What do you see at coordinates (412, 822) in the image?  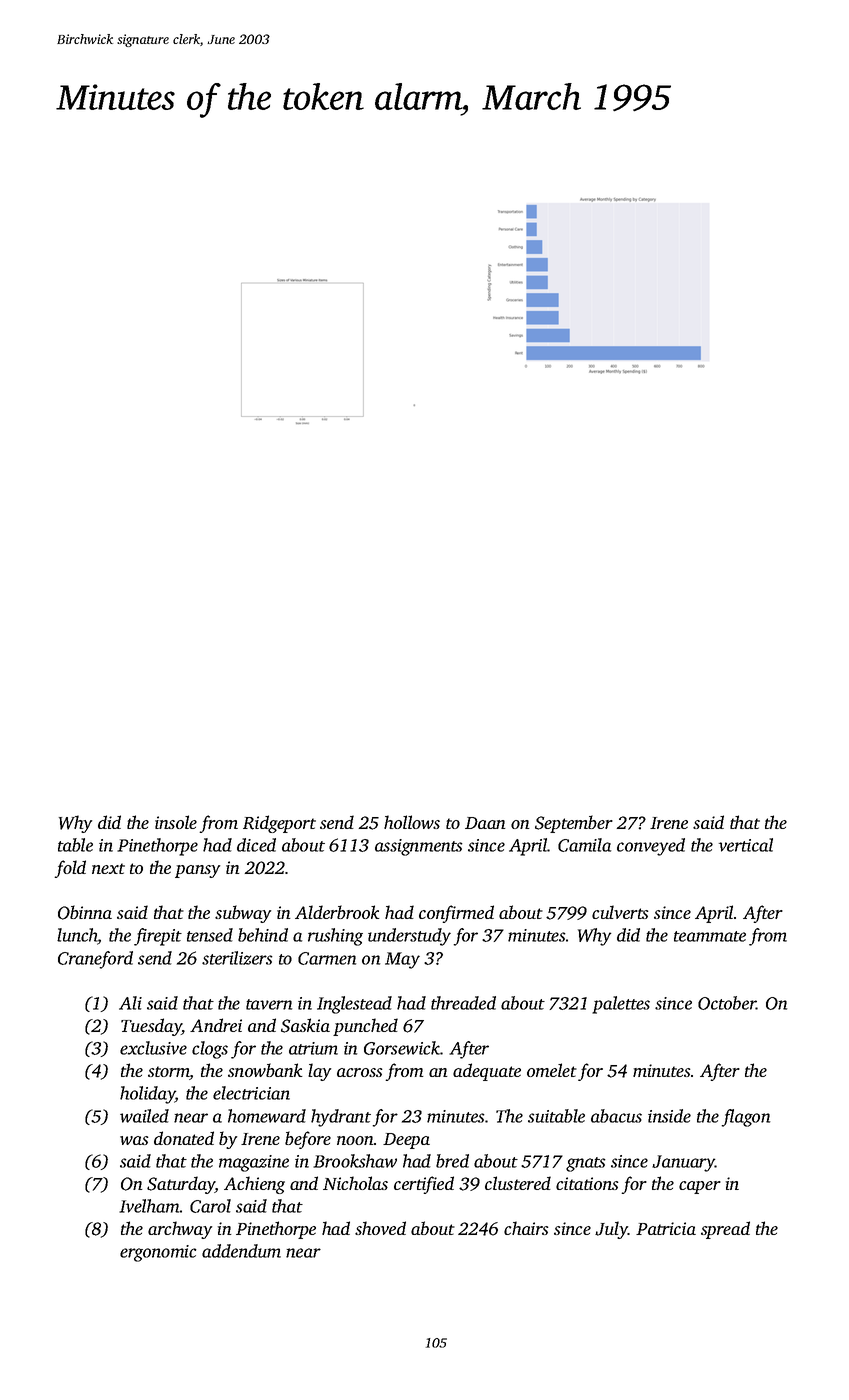 I see `hollows` at bounding box center [412, 822].
